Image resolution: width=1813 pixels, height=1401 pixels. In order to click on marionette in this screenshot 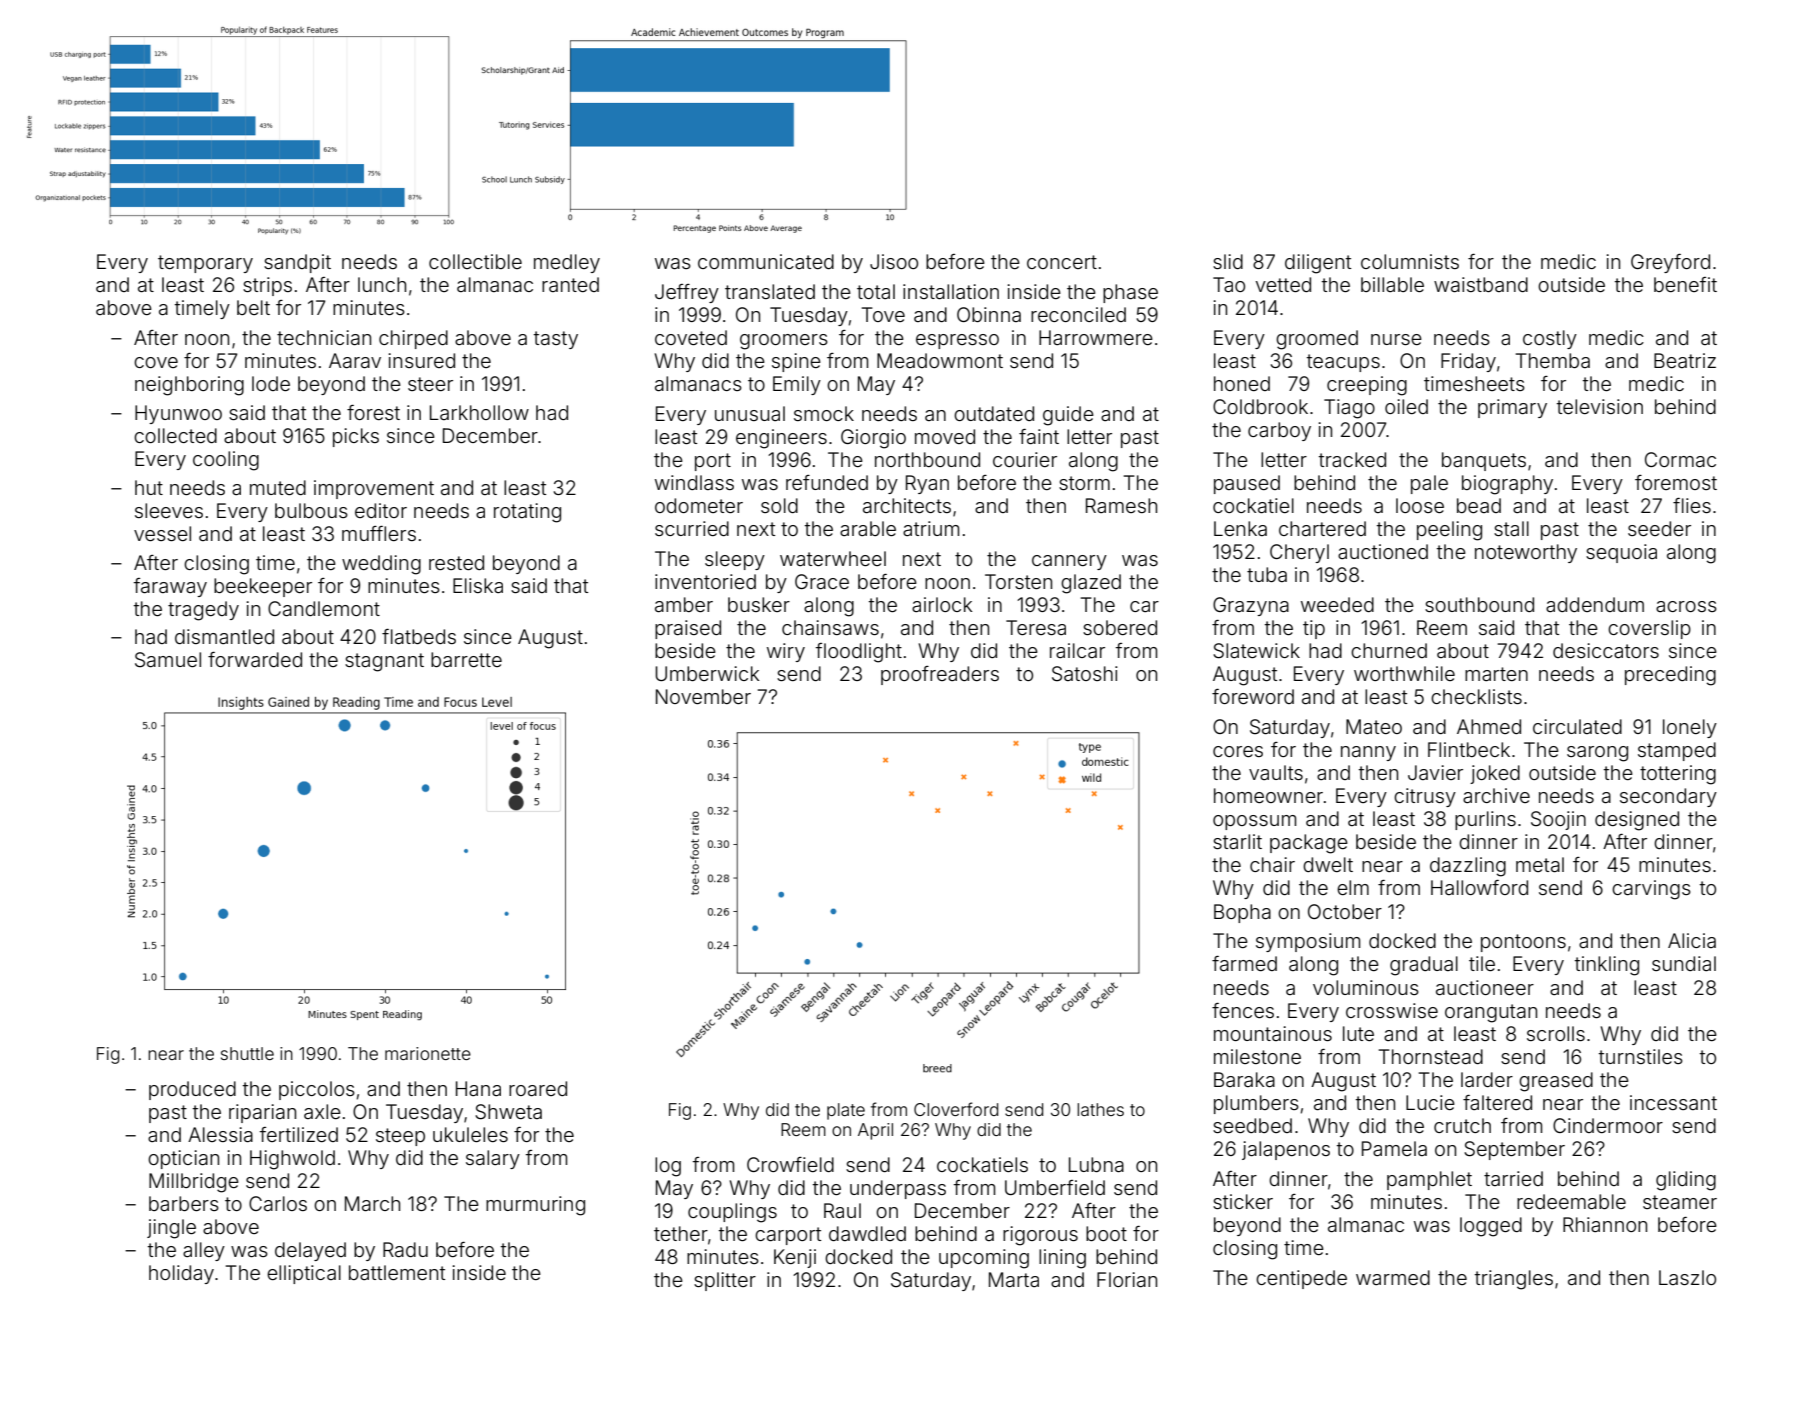, I will do `click(428, 1053)`.
